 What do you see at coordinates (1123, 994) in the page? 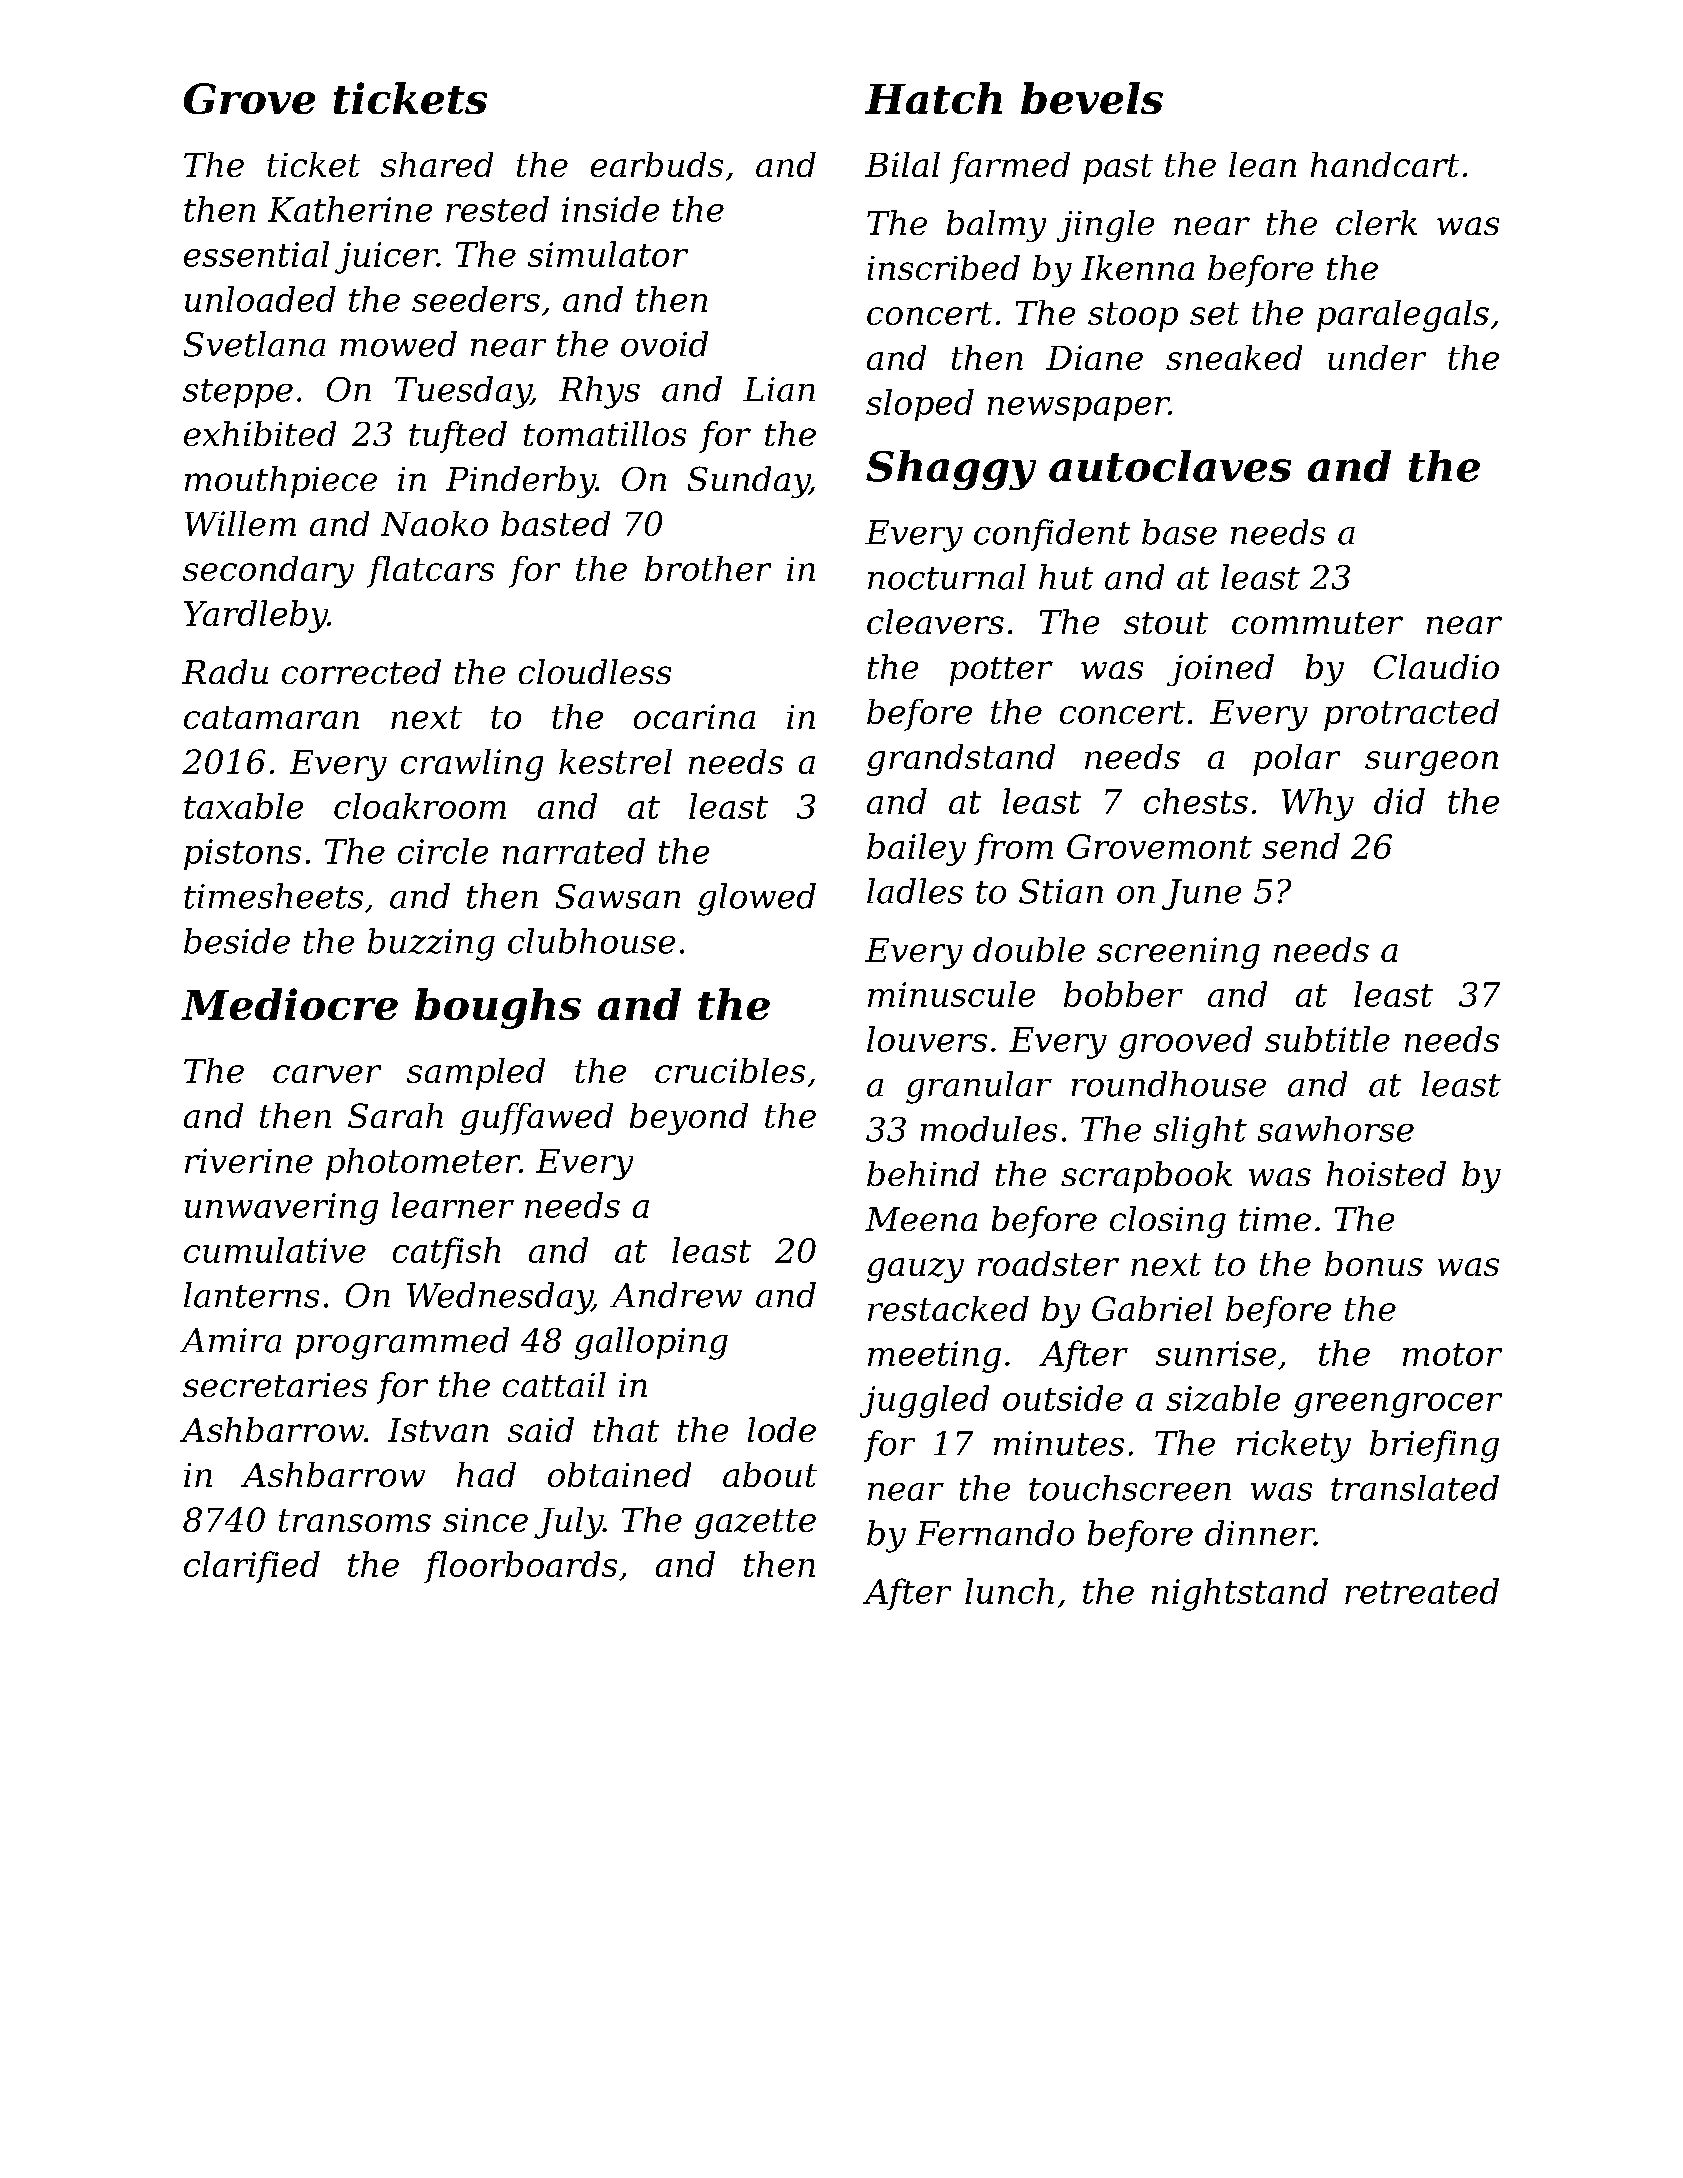
I see `bobber` at bounding box center [1123, 994].
